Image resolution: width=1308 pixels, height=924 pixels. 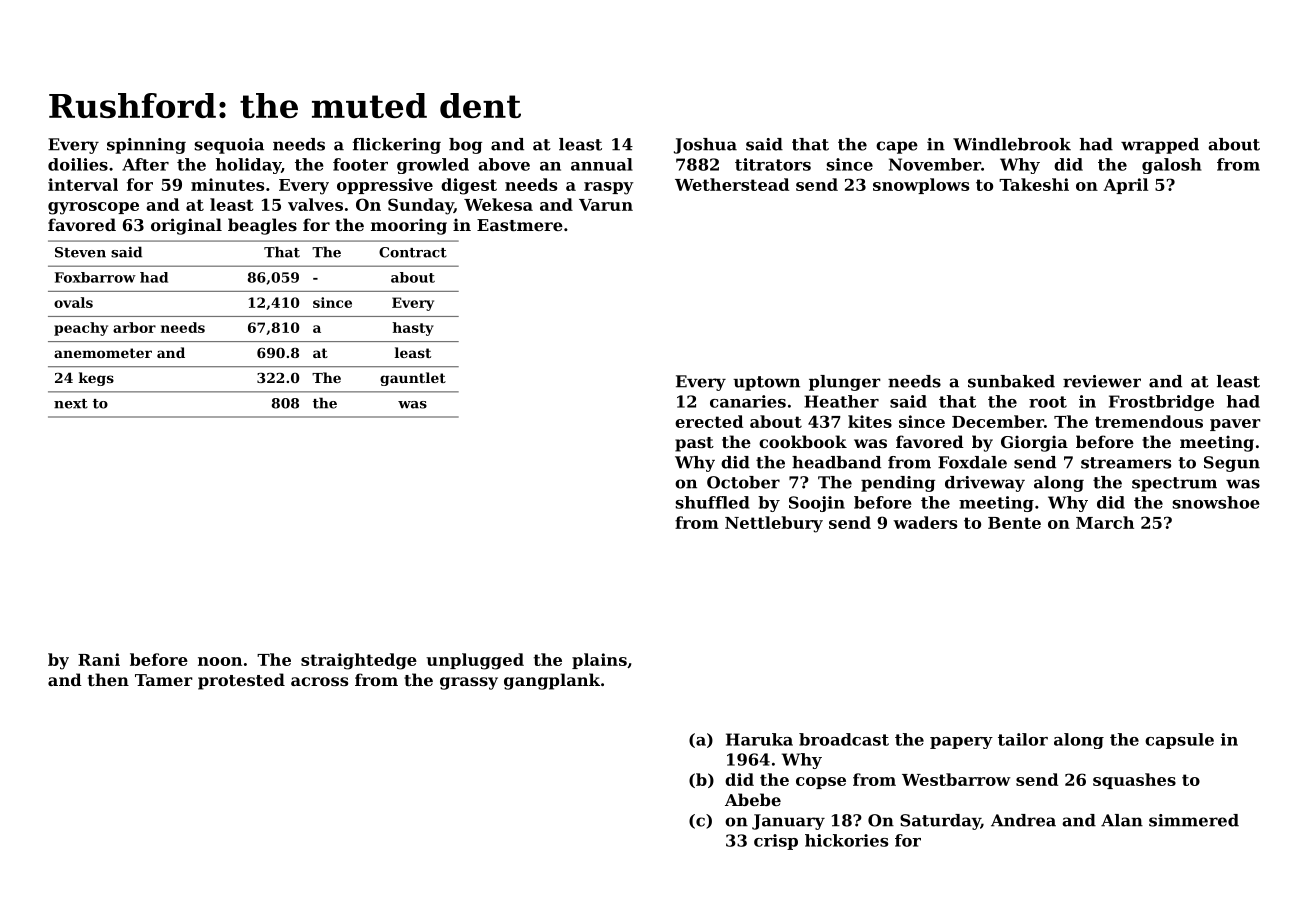 What do you see at coordinates (1012, 144) in the screenshot?
I see `Windlebrook` at bounding box center [1012, 144].
